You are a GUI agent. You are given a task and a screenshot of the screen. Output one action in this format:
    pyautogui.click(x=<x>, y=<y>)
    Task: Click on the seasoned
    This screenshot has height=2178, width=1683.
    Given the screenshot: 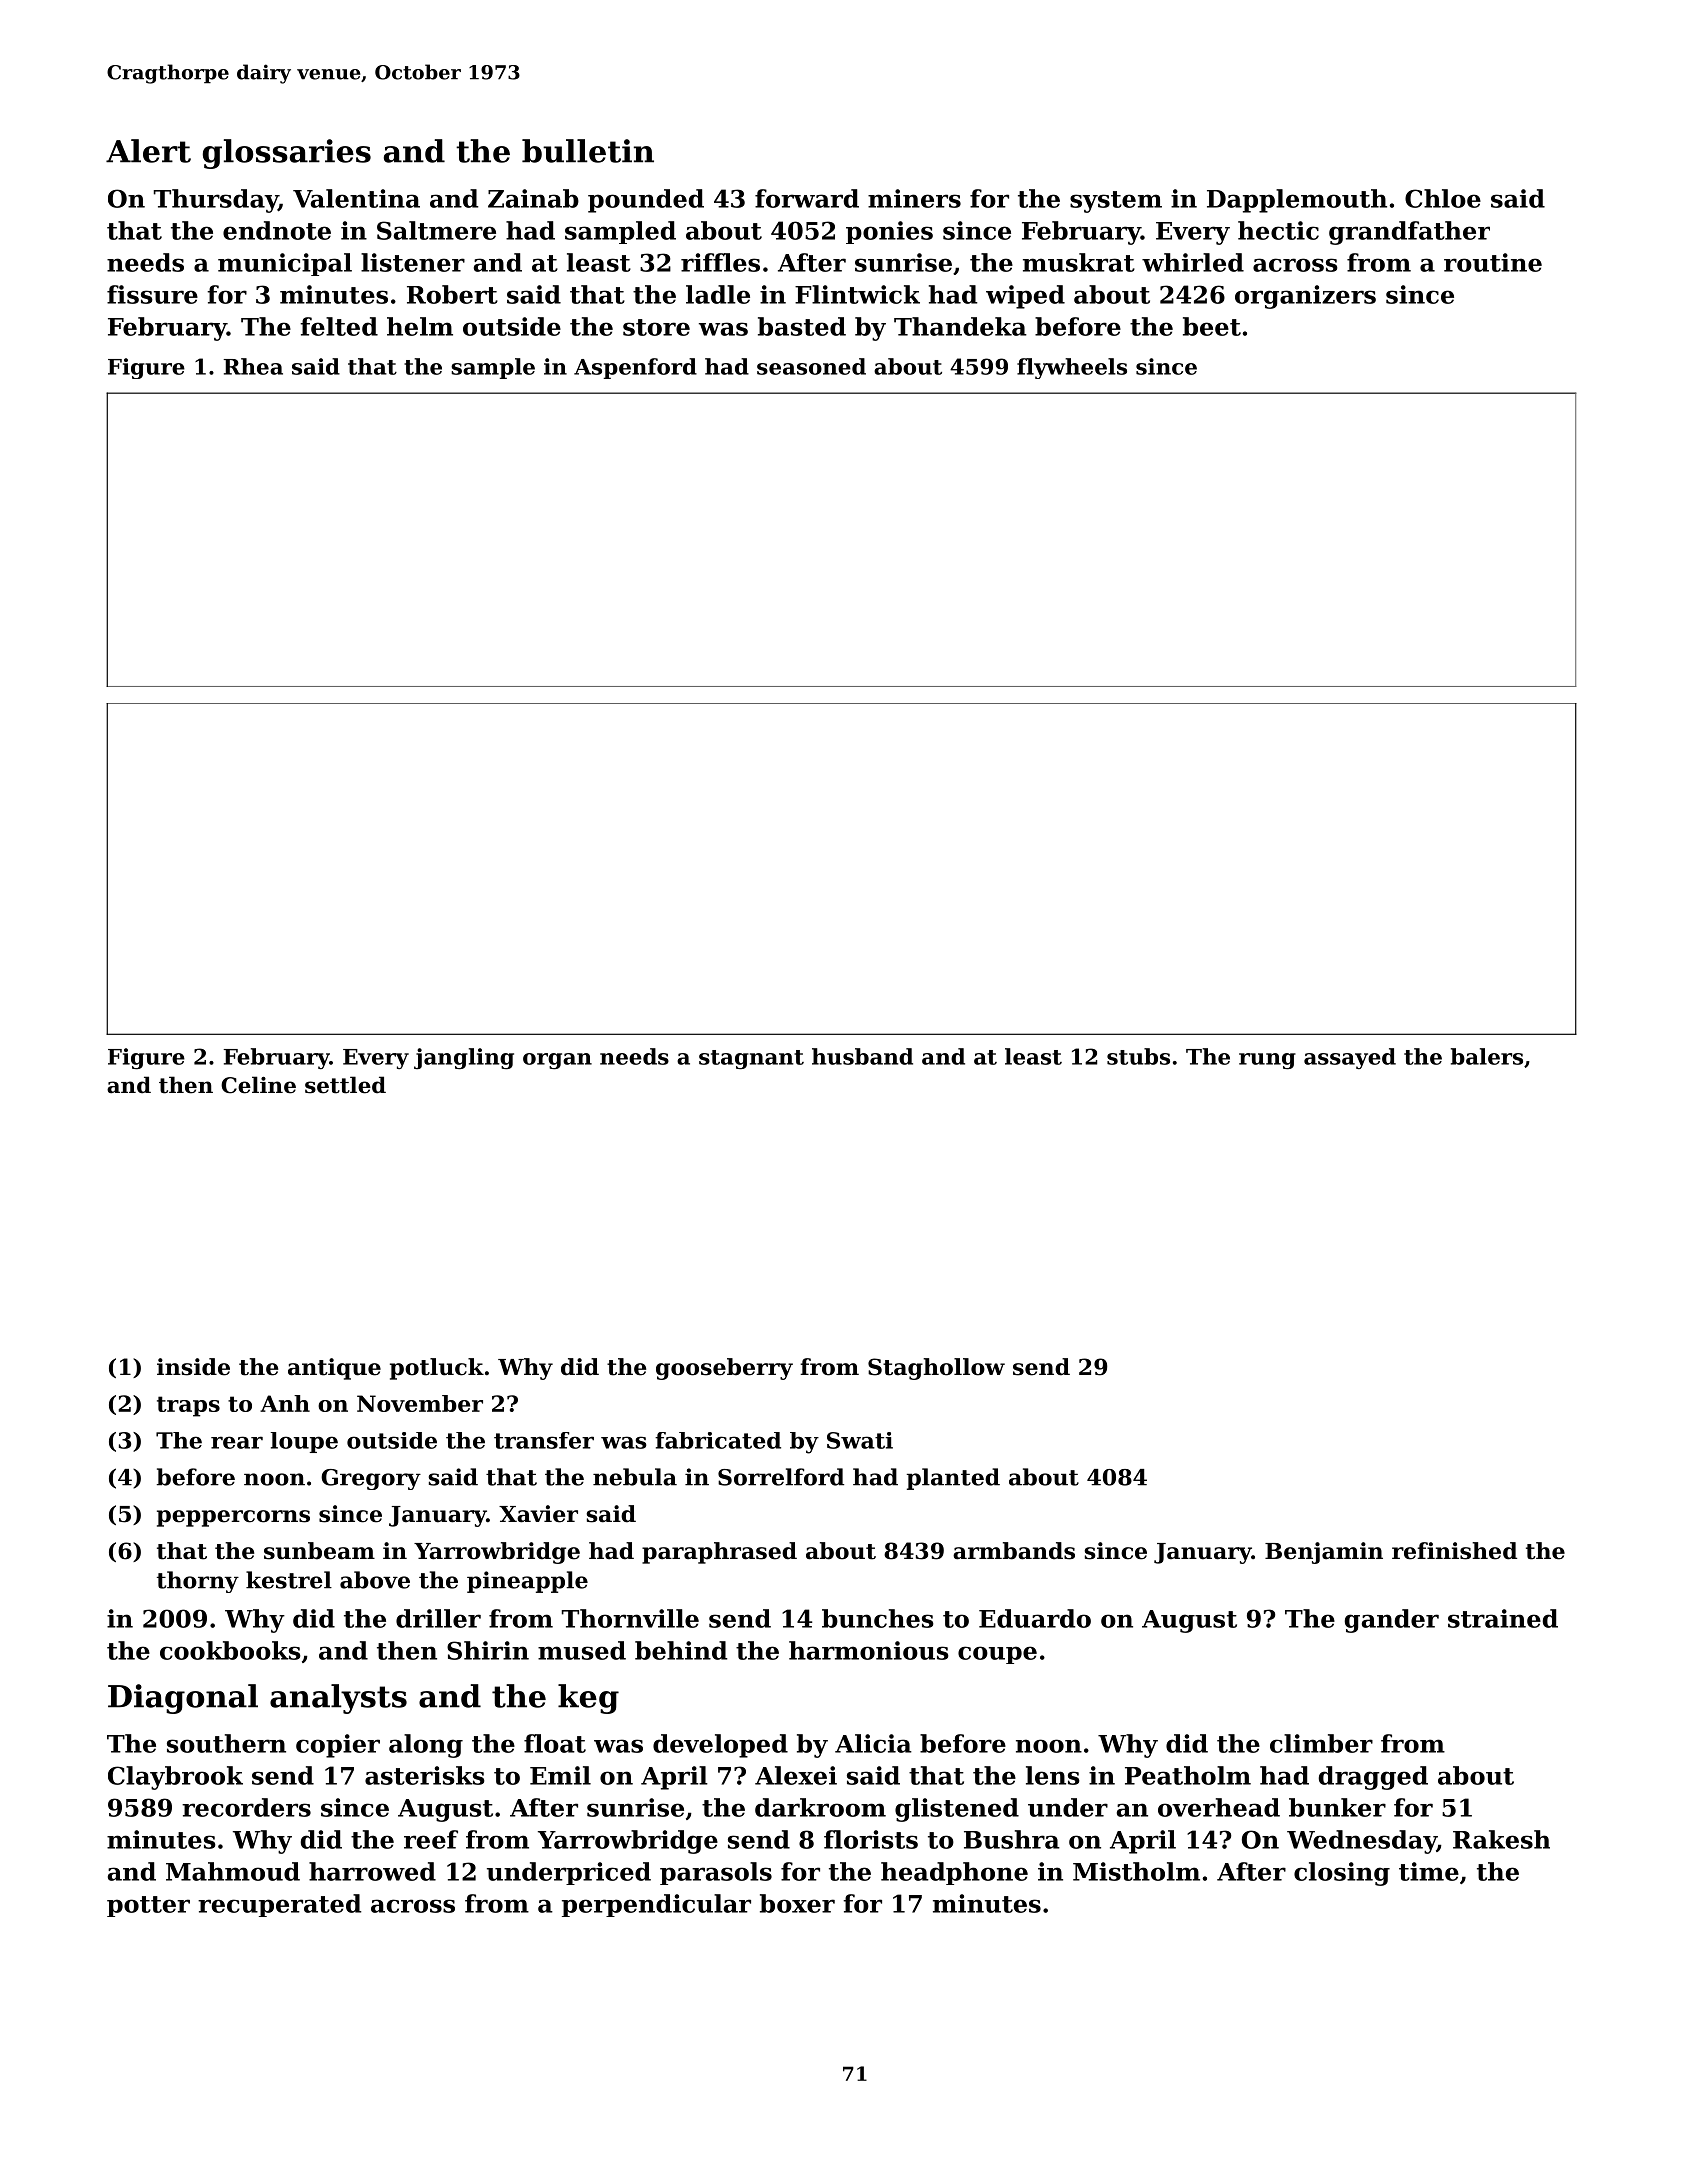 What is the action you would take?
    pyautogui.click(x=811, y=366)
